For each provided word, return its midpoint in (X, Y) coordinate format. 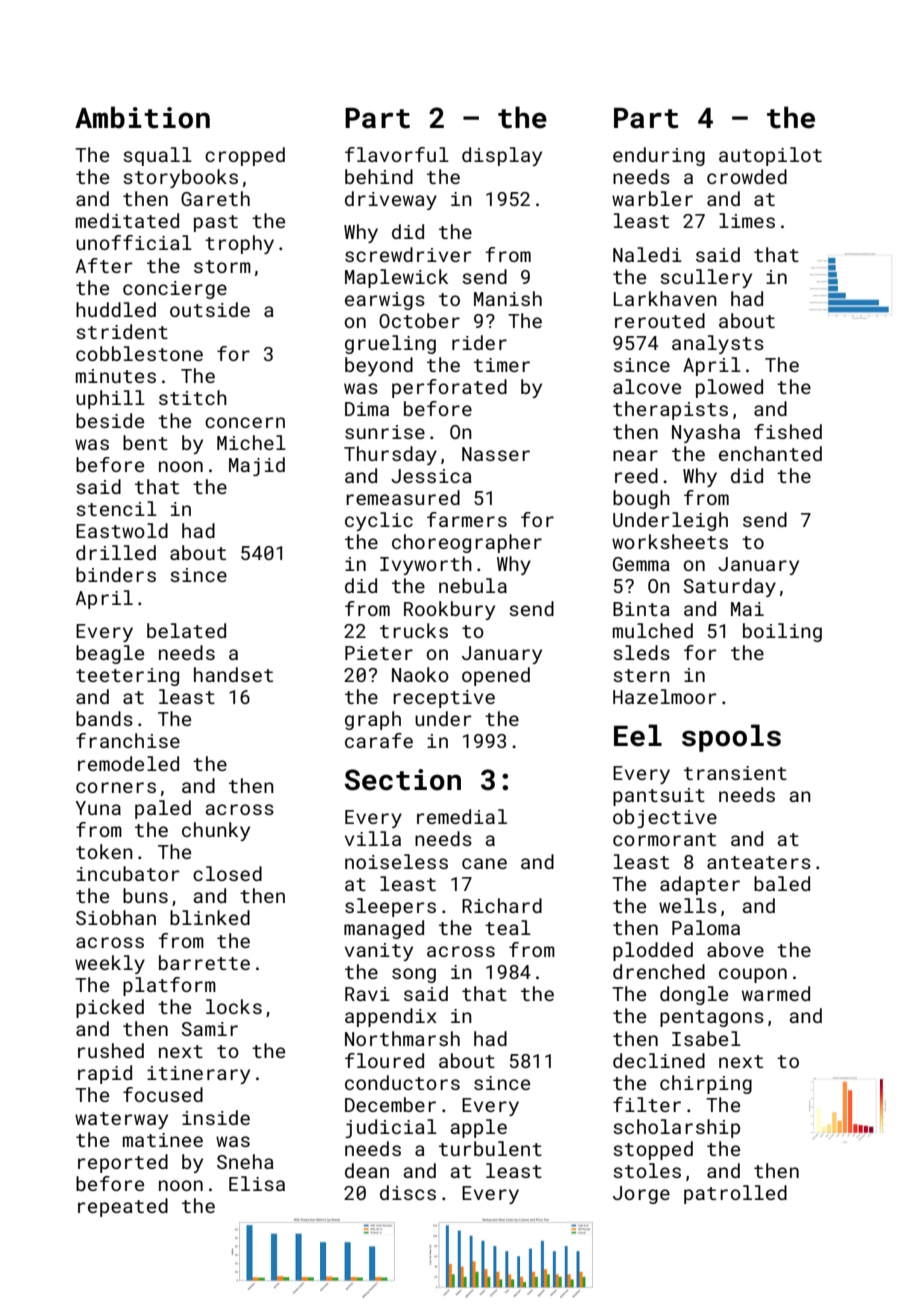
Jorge (641, 1195)
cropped (245, 156)
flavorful (397, 154)
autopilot (770, 156)
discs (408, 1192)
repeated (123, 1207)
